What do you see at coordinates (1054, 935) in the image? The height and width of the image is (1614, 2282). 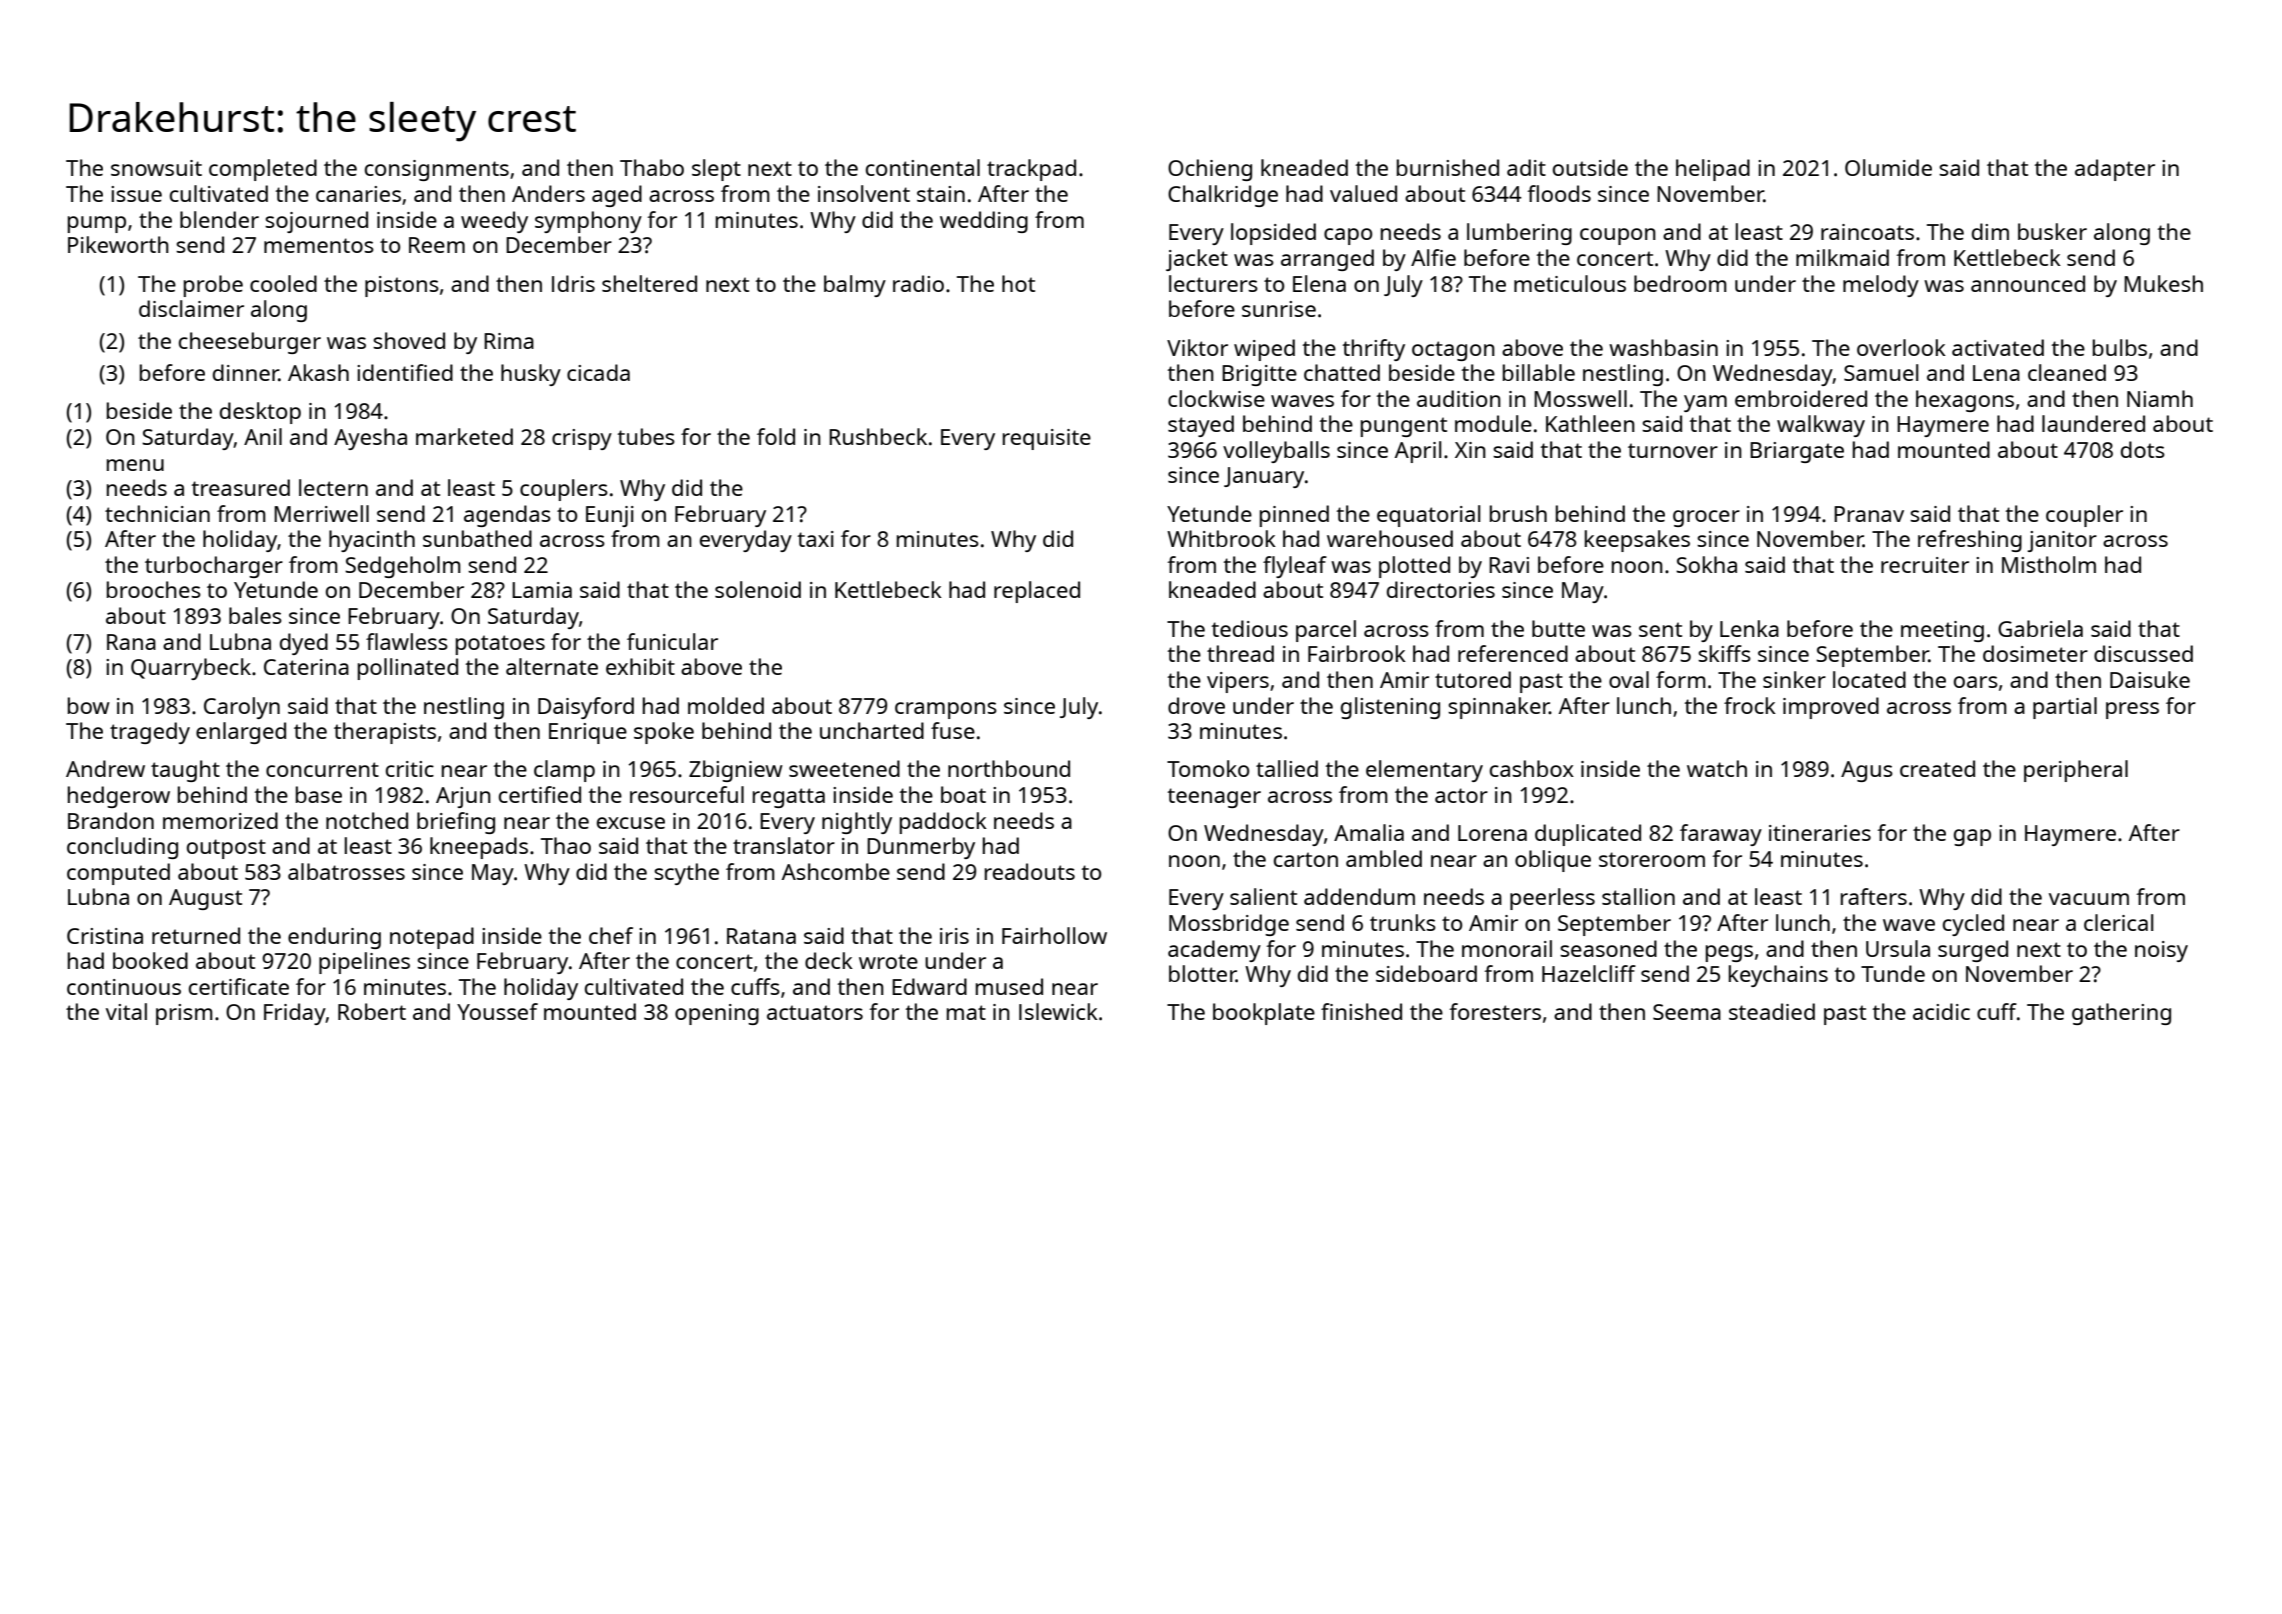 I see `Fairhollow` at bounding box center [1054, 935].
